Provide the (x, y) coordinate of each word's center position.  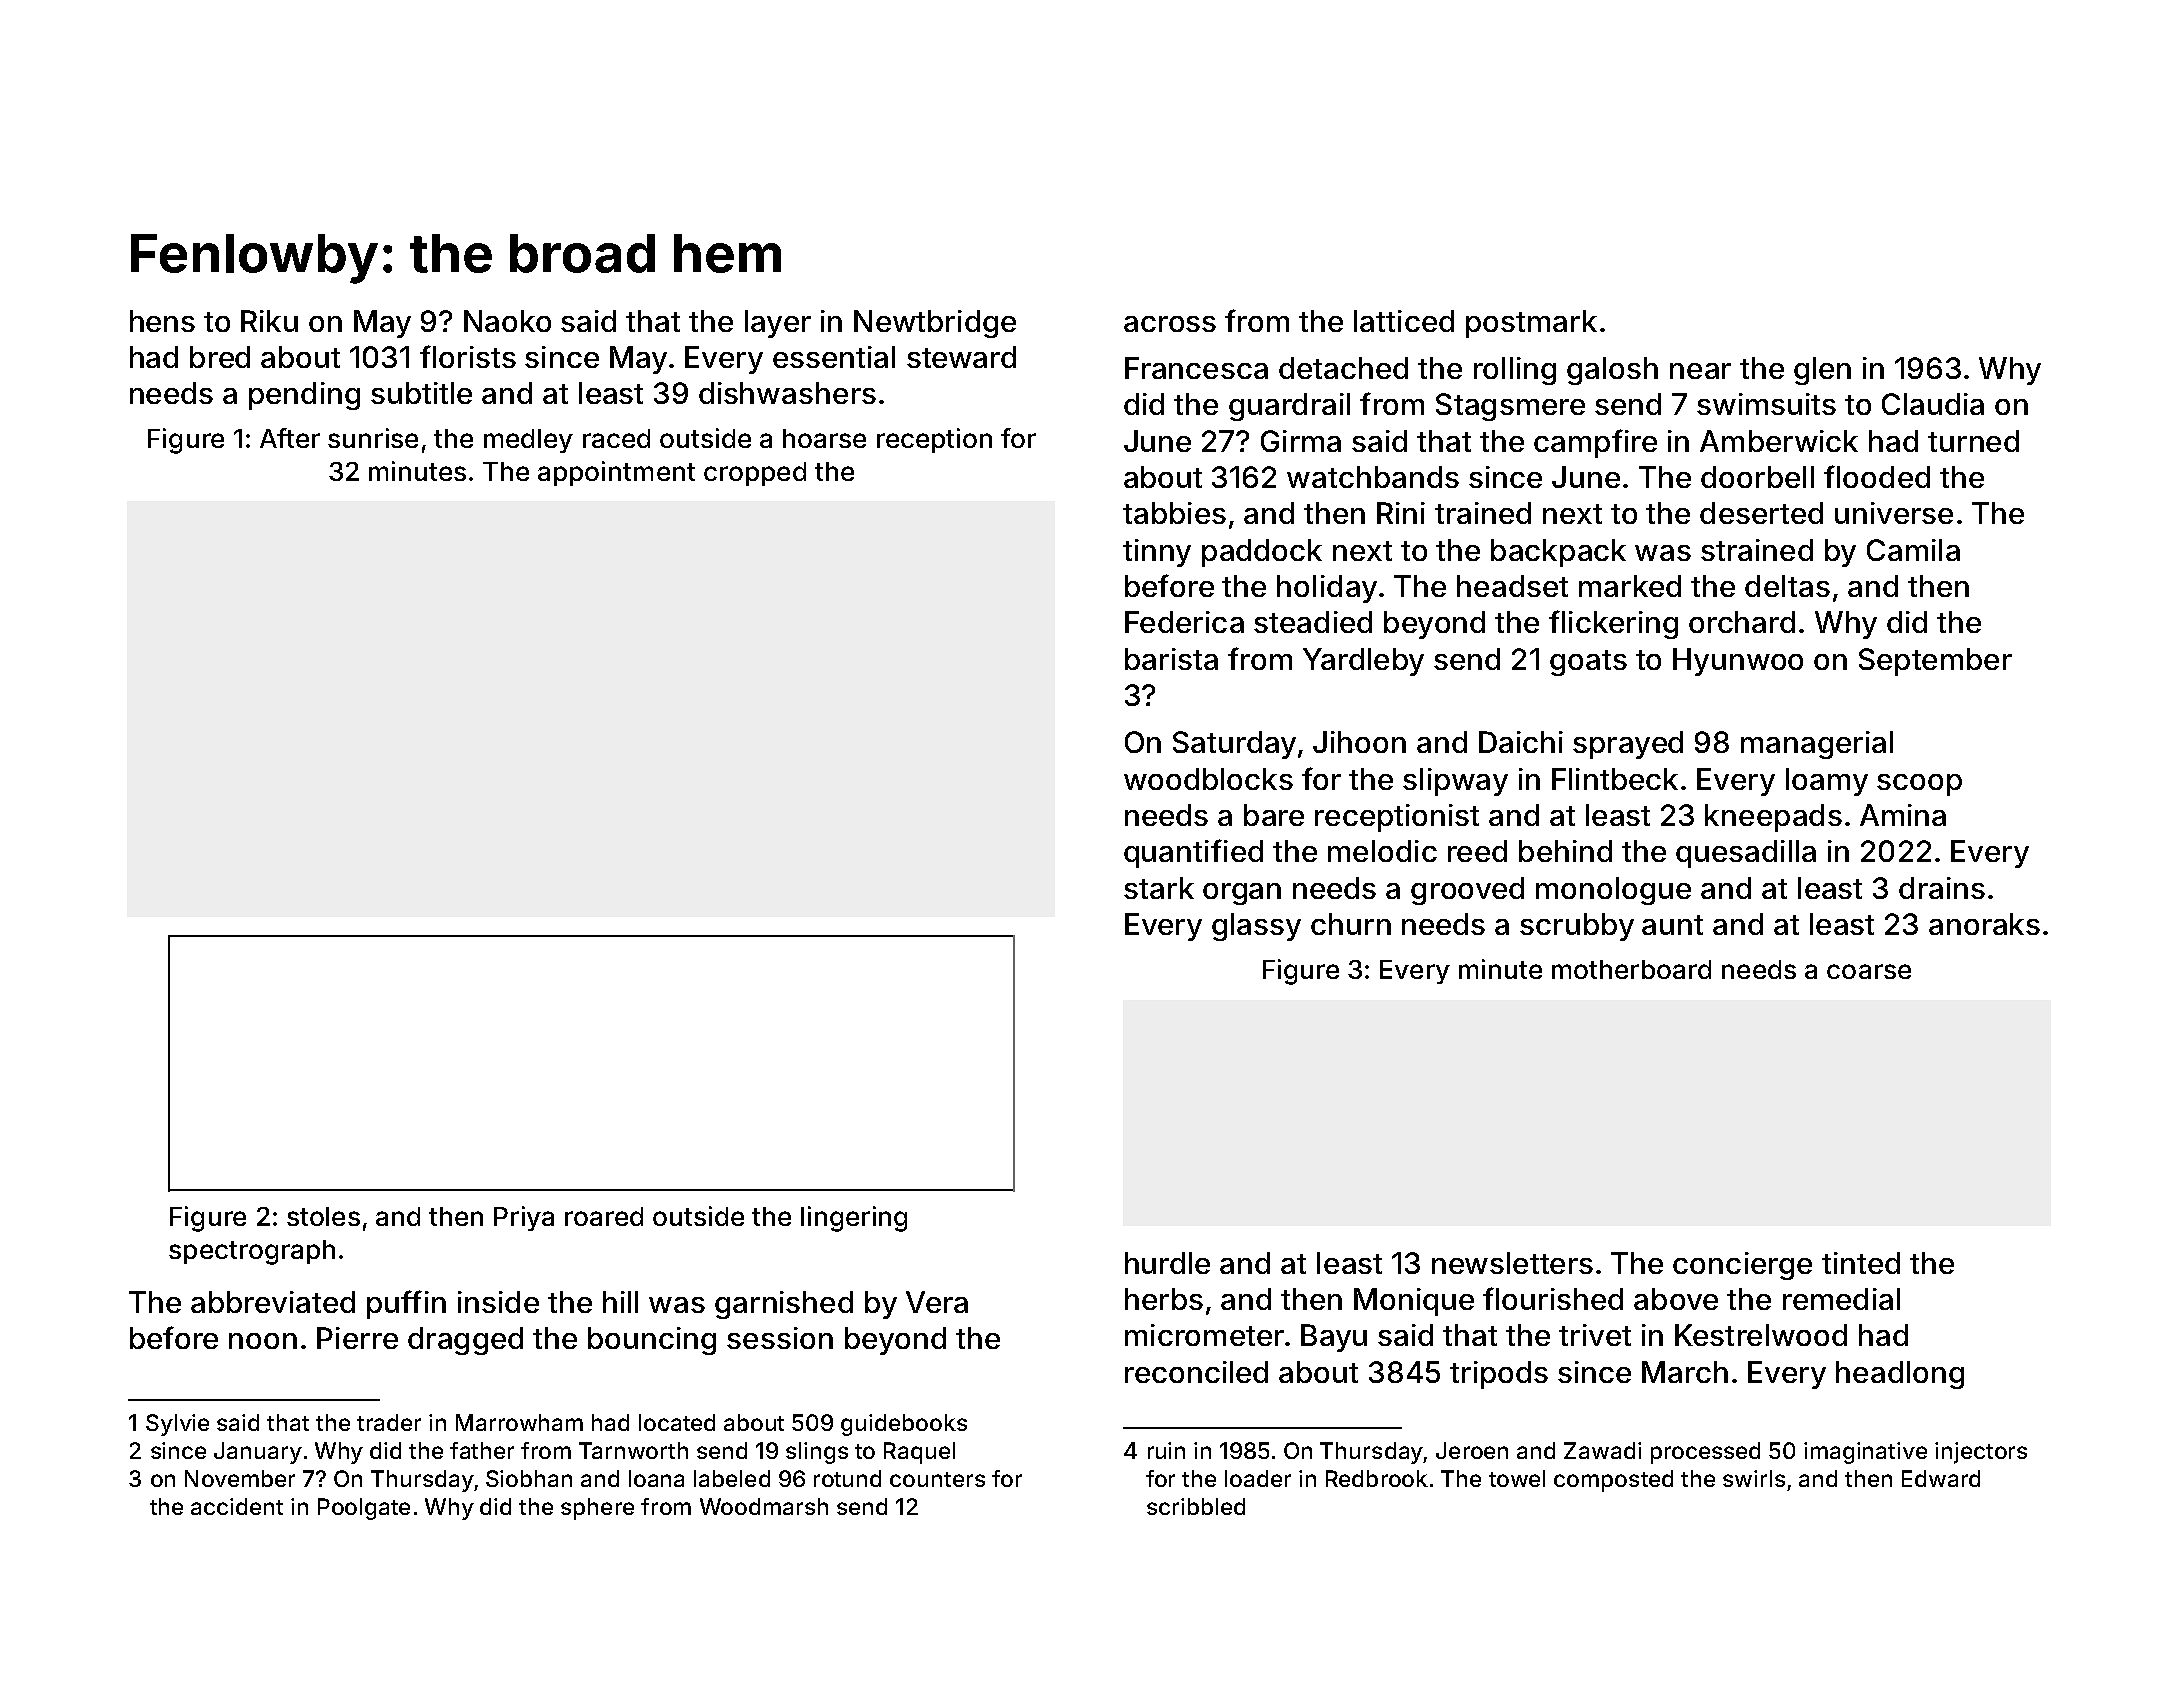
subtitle (421, 393)
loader (1258, 1478)
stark (1159, 888)
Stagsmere (1510, 407)
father (482, 1450)
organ (1242, 894)
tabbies (1174, 513)
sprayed (1628, 745)
